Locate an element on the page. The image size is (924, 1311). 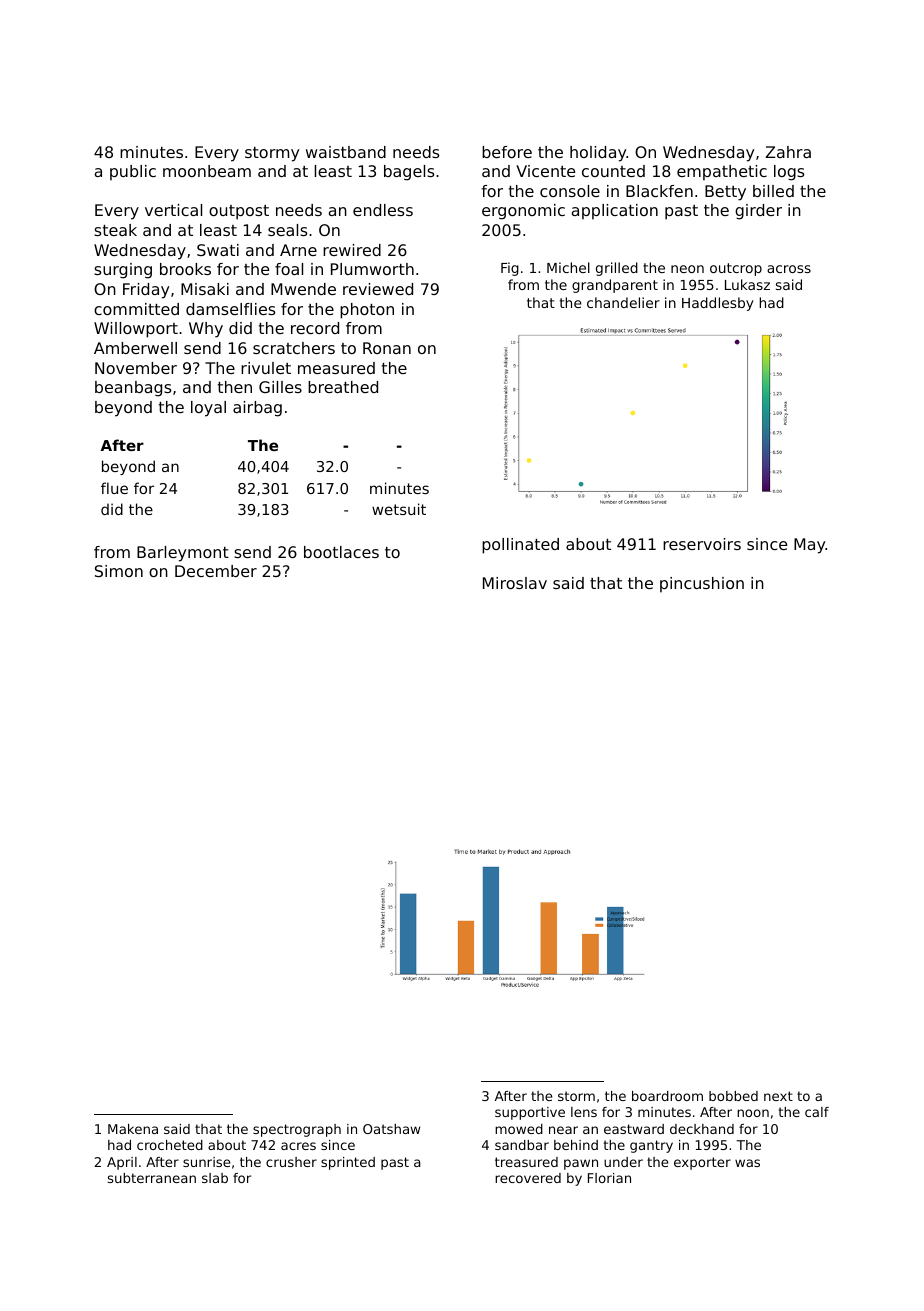
flue is located at coordinates (114, 488).
